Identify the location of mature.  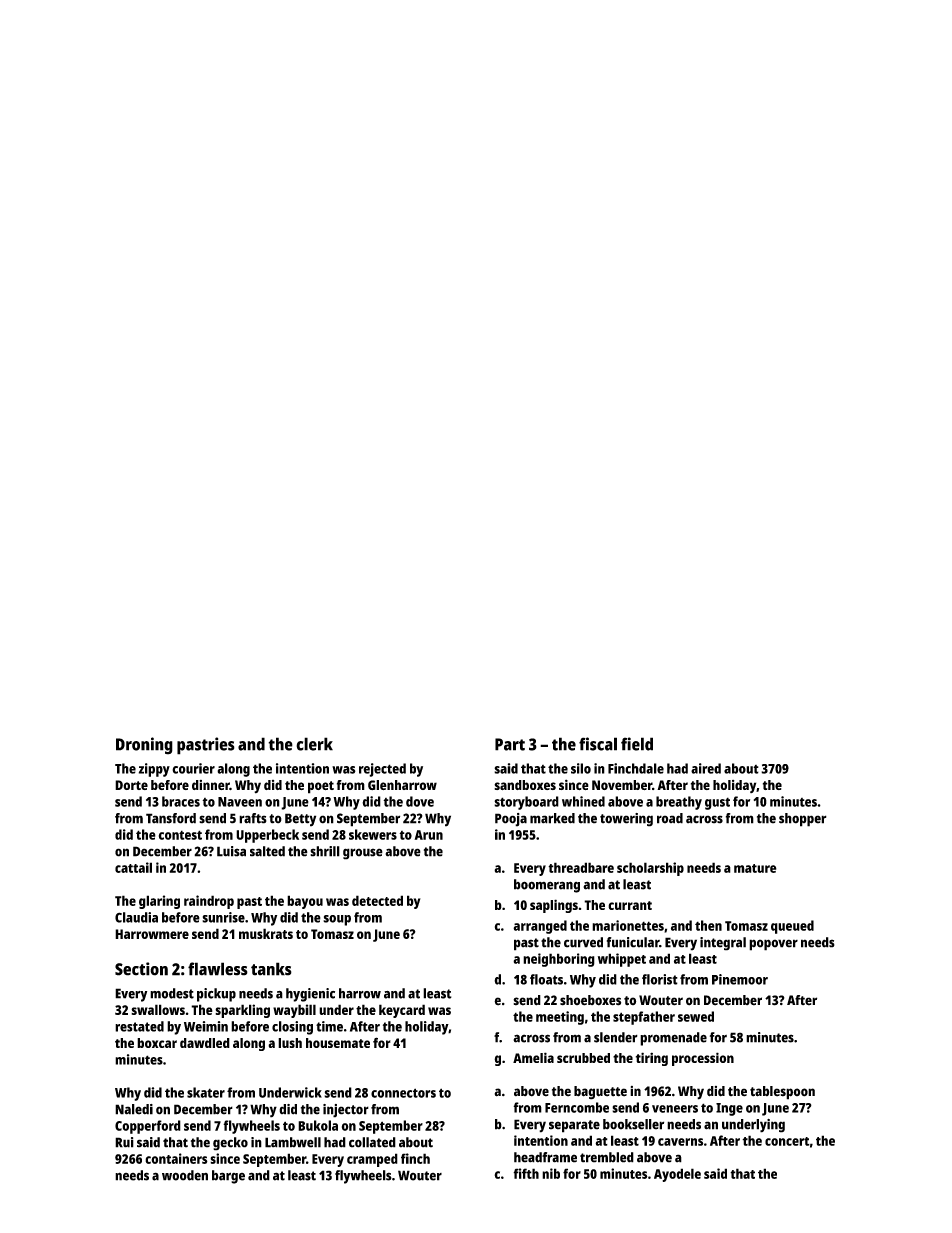
(755, 868).
